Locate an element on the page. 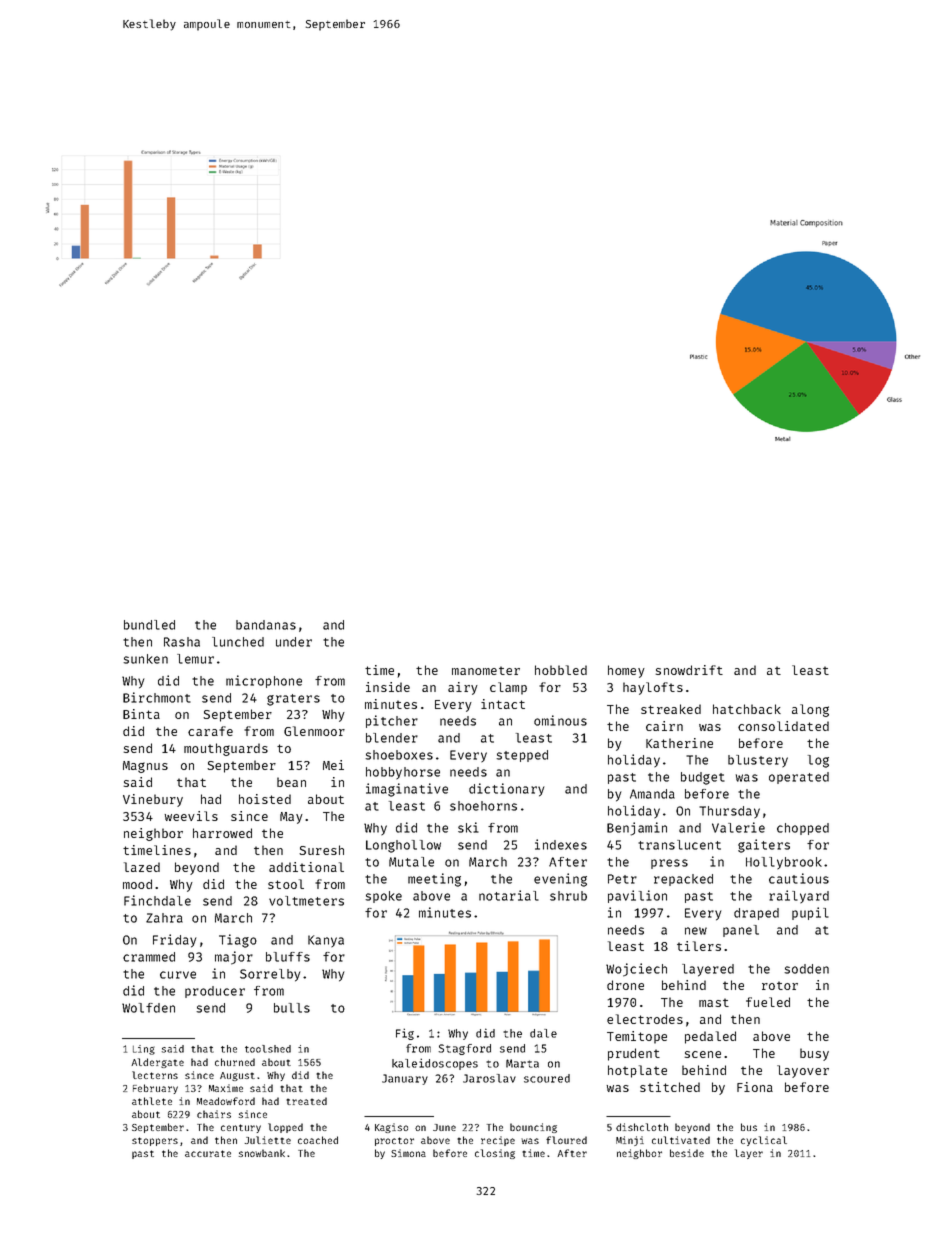 This image has height=1233, width=952. Magnus is located at coordinates (145, 767).
